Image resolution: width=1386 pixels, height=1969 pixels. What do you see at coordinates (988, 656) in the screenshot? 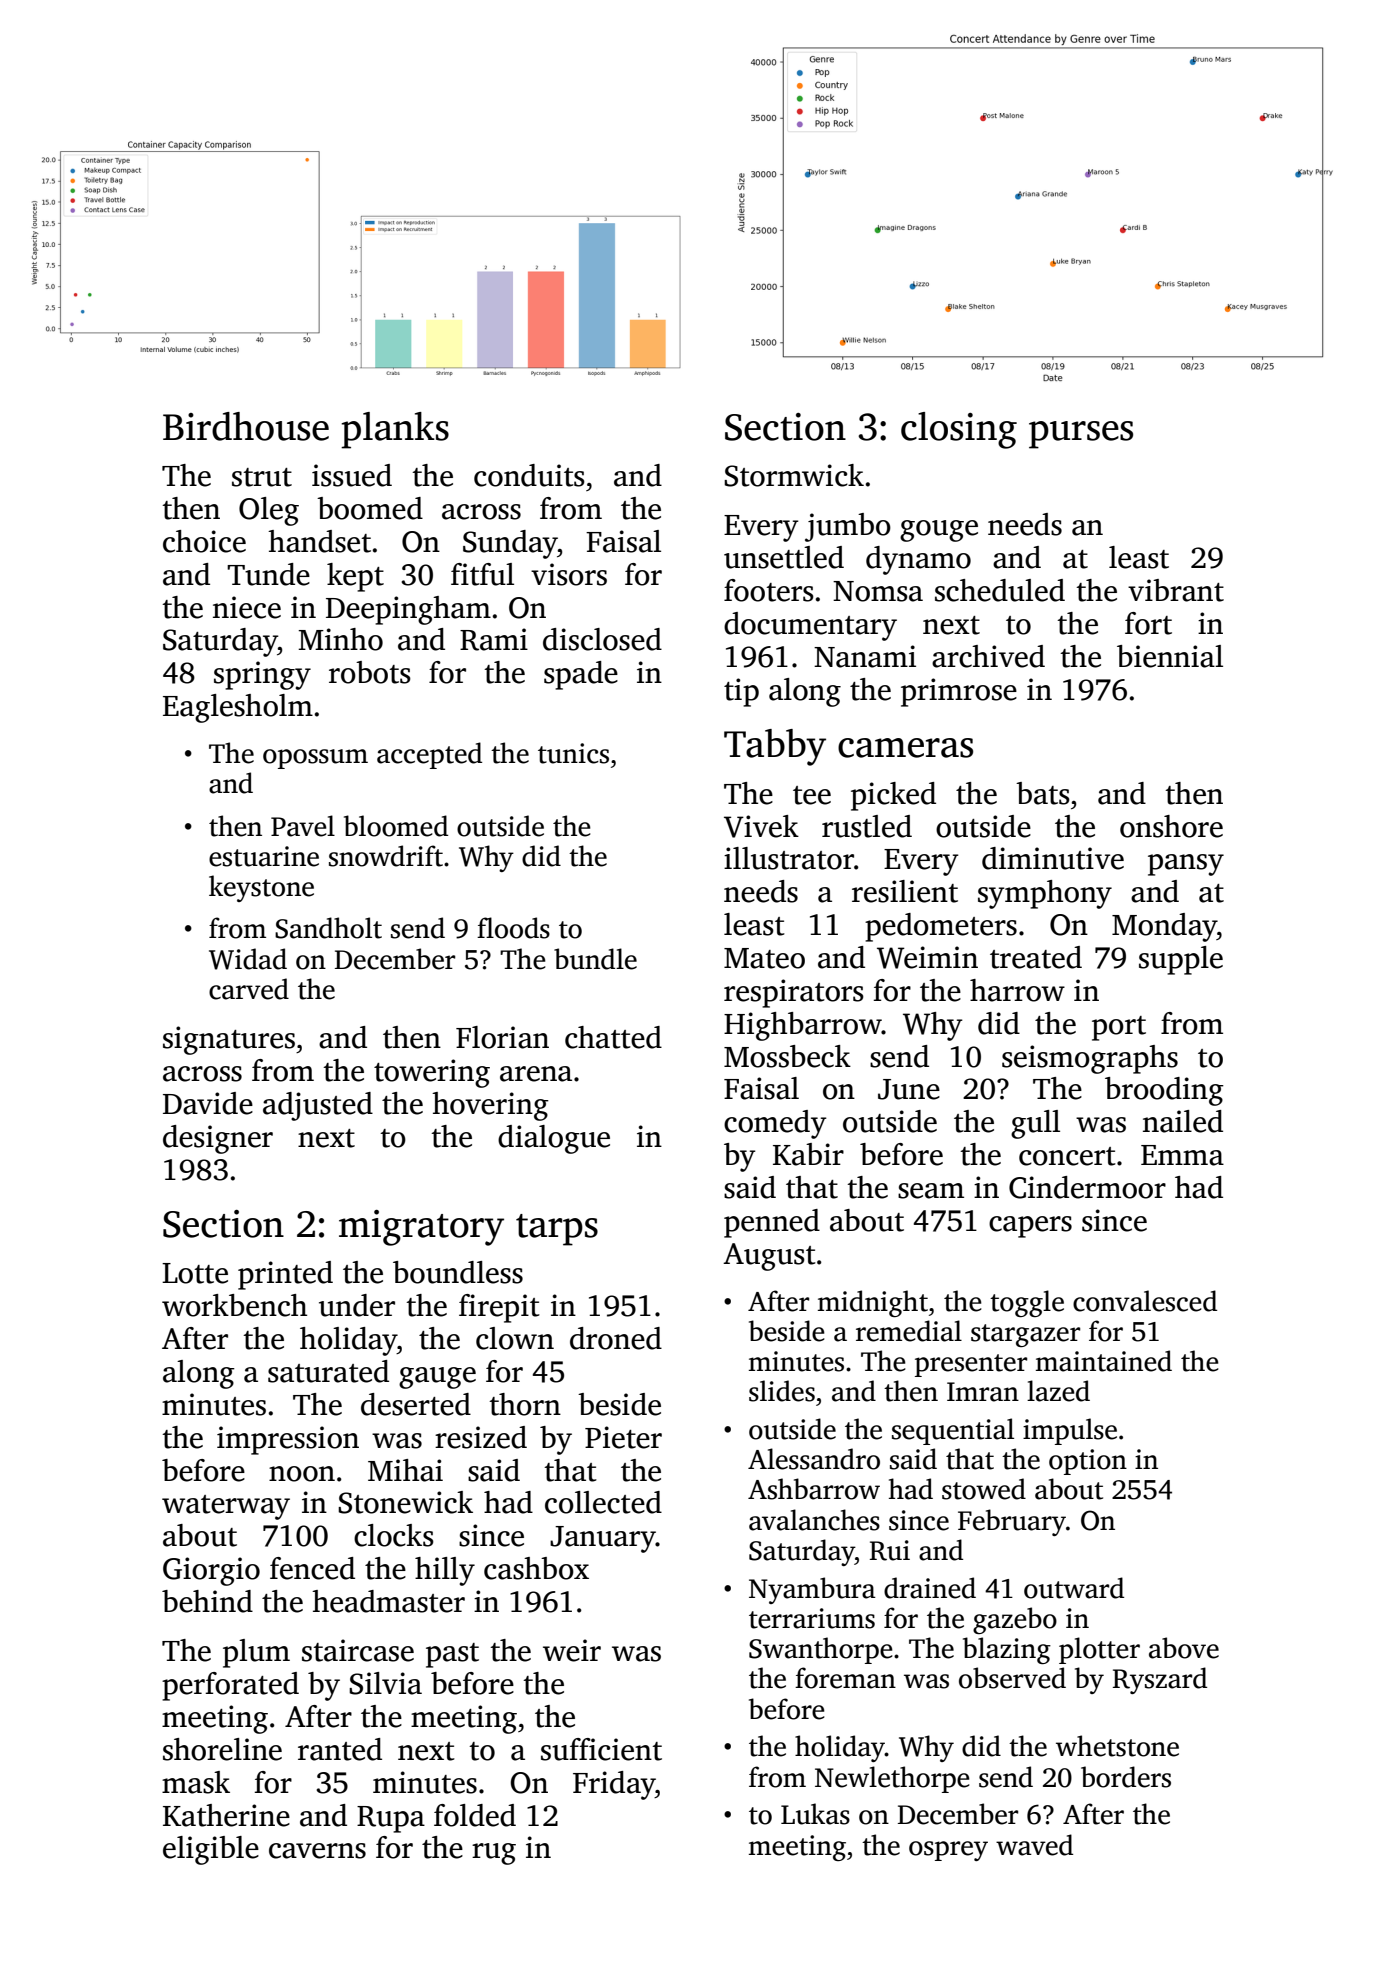
I see `archived` at bounding box center [988, 656].
